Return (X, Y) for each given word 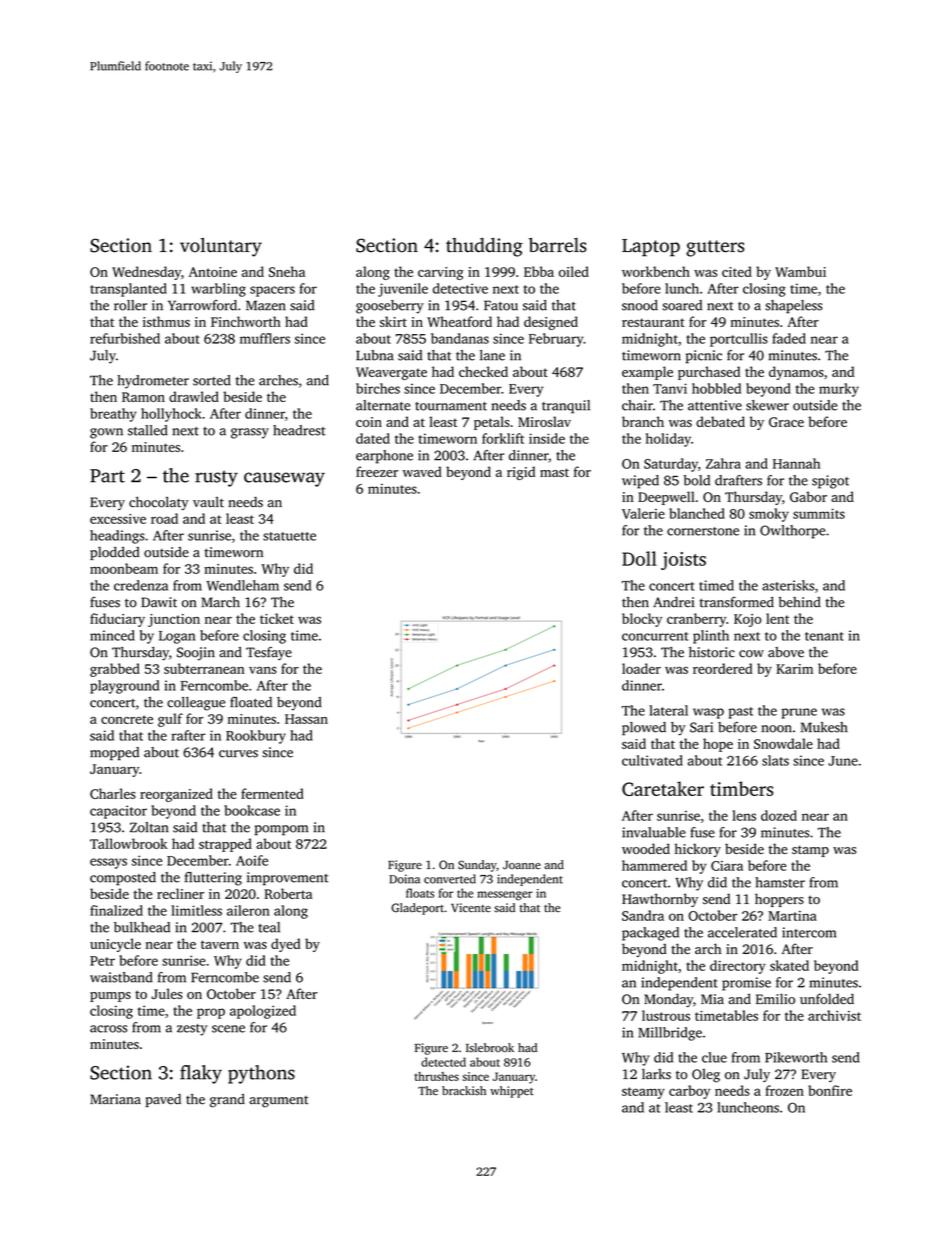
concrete (127, 719)
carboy (689, 1092)
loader (641, 668)
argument (278, 1102)
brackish (464, 1091)
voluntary (221, 247)
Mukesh (824, 727)
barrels (558, 245)
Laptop (651, 248)
